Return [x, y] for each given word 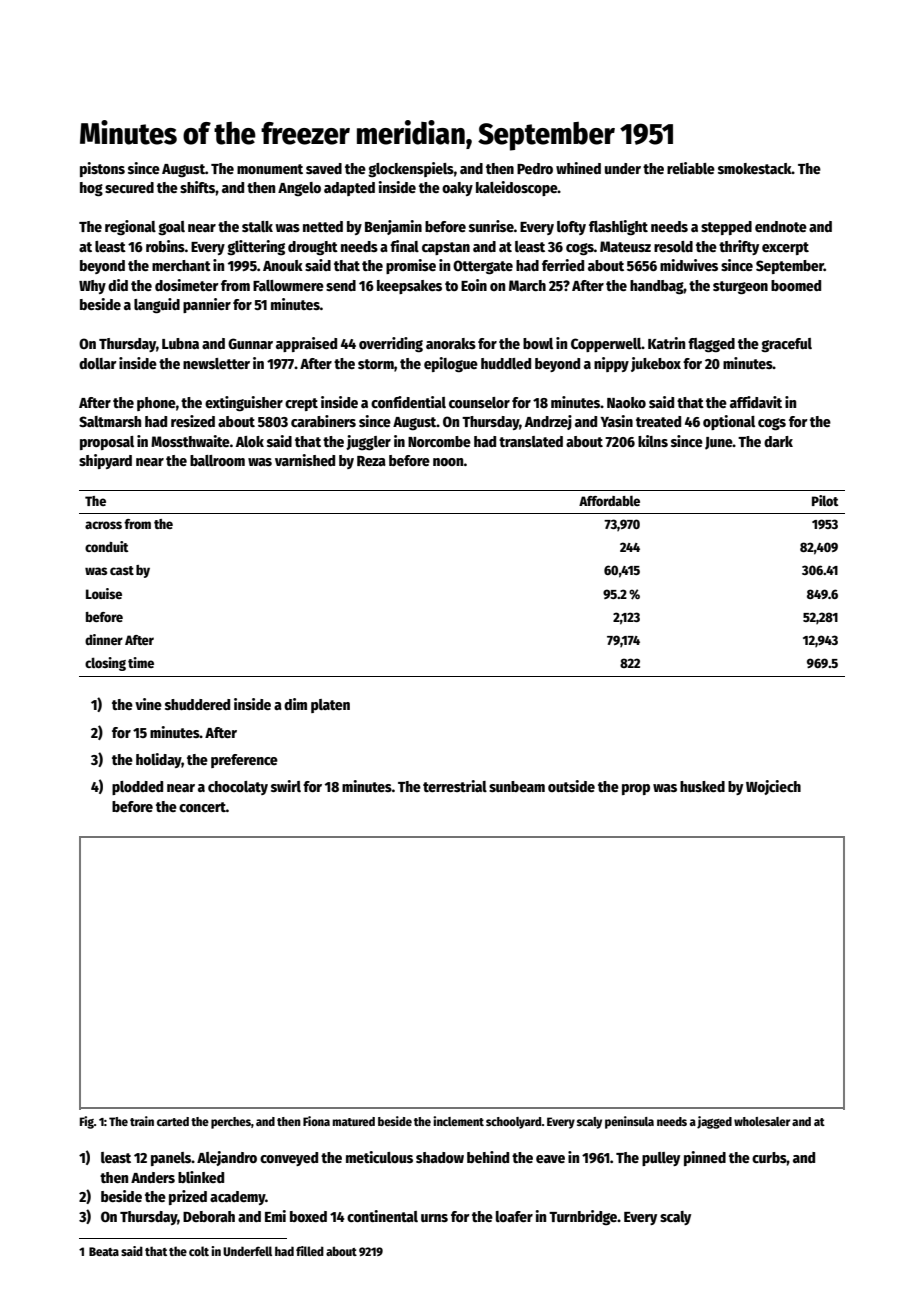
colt [199, 1251]
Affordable [609, 500]
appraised [306, 344]
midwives [689, 265]
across [103, 525]
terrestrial [455, 786]
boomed [796, 285]
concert [202, 807]
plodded [137, 788]
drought [313, 248]
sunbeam [517, 786]
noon [448, 462]
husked [702, 786]
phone [156, 404]
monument [270, 169]
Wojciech [773, 787]
